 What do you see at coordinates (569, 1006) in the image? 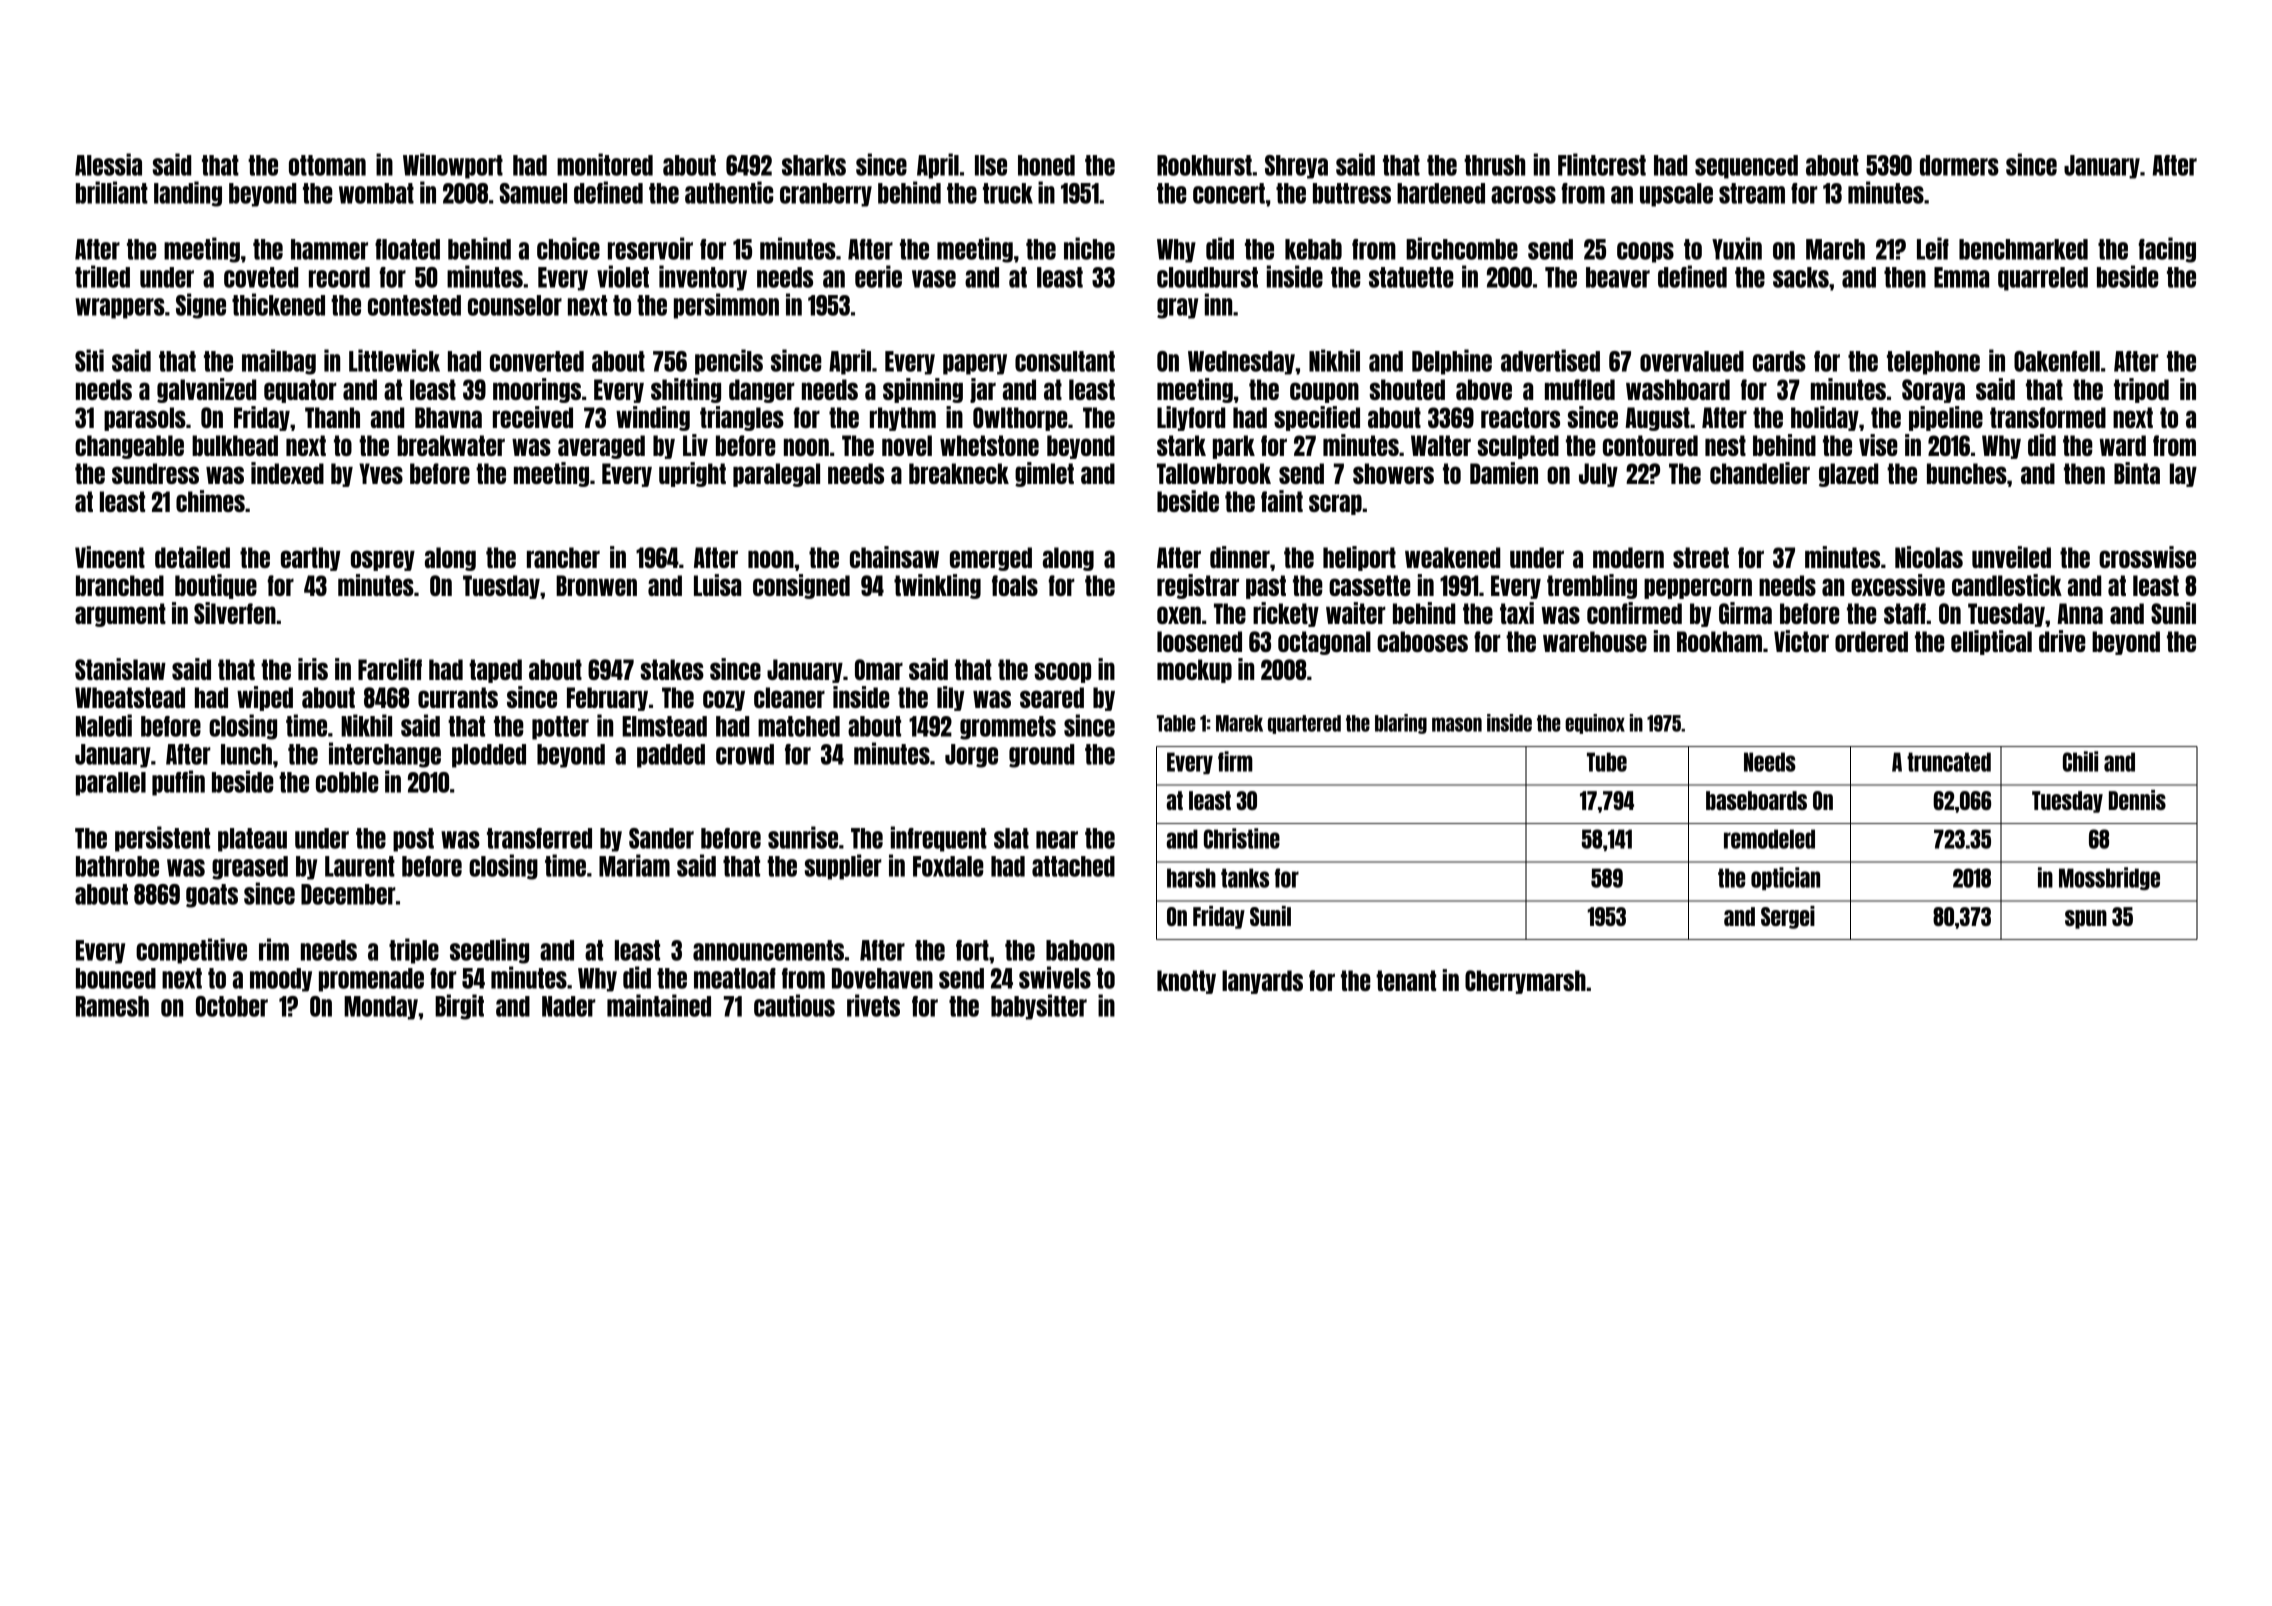
I see `Nader` at bounding box center [569, 1006].
